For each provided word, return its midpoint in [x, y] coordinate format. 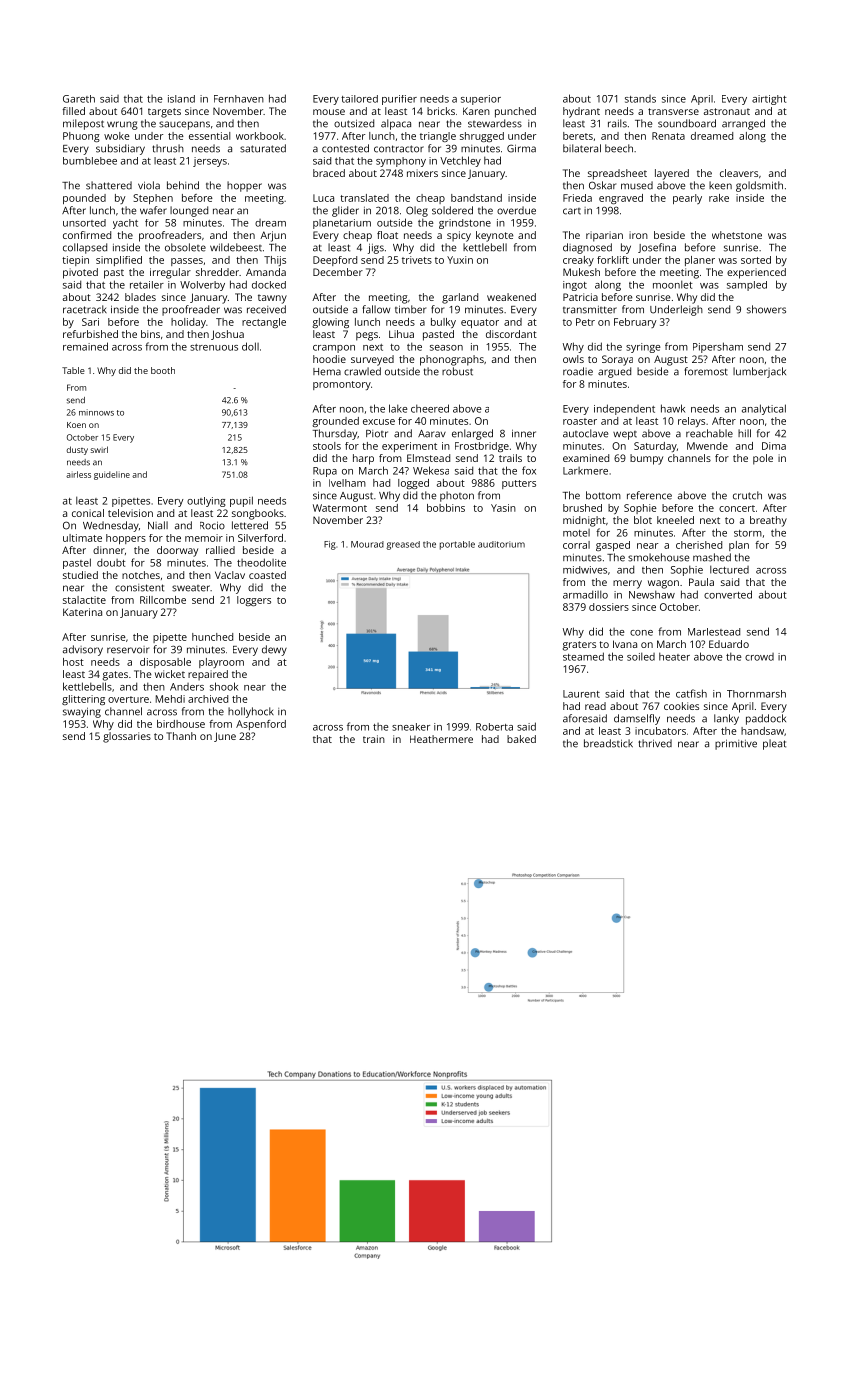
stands [640, 99]
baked [521, 739]
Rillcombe [163, 600]
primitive [736, 744]
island [181, 99]
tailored [359, 99]
